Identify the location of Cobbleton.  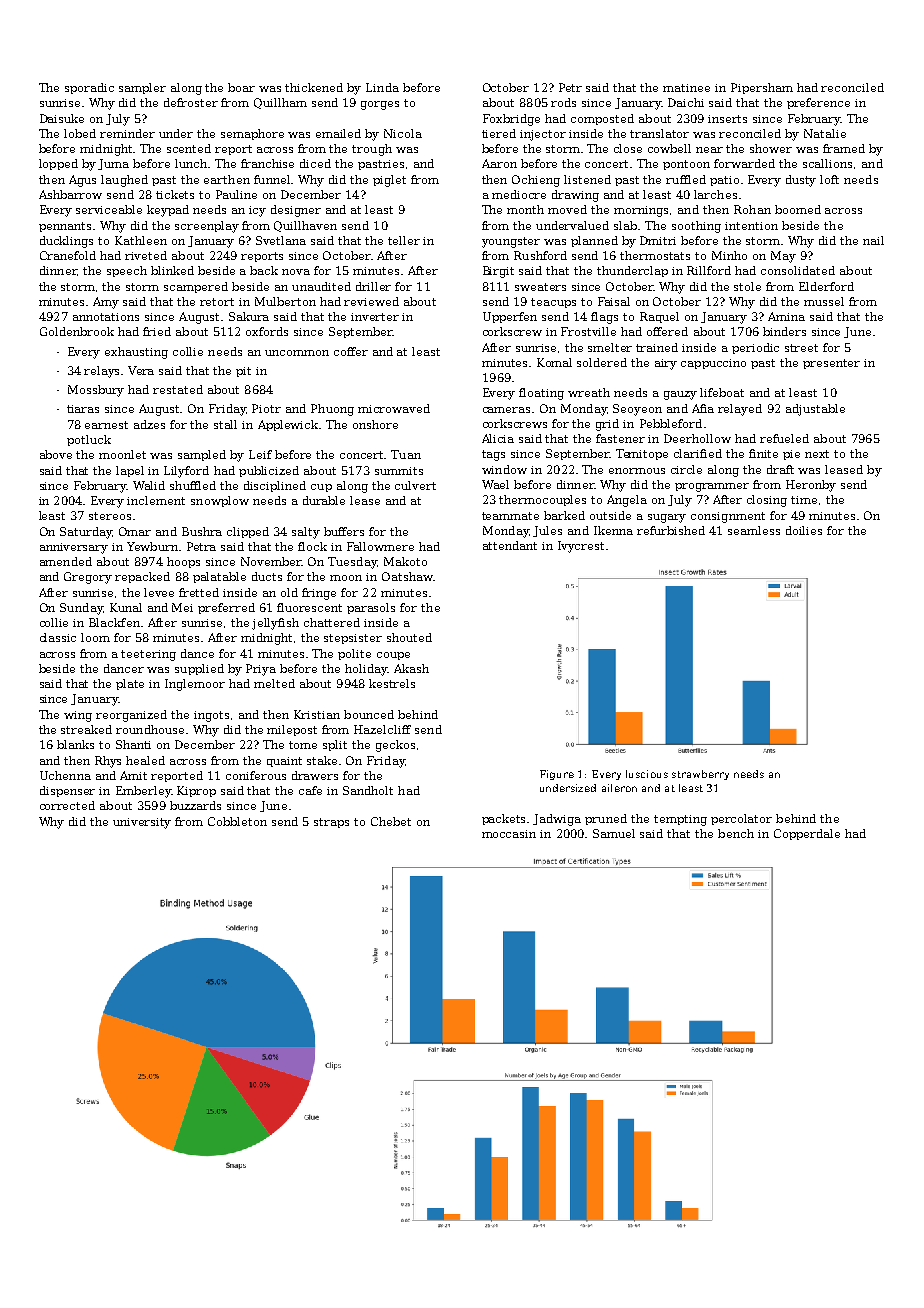
(237, 821).
